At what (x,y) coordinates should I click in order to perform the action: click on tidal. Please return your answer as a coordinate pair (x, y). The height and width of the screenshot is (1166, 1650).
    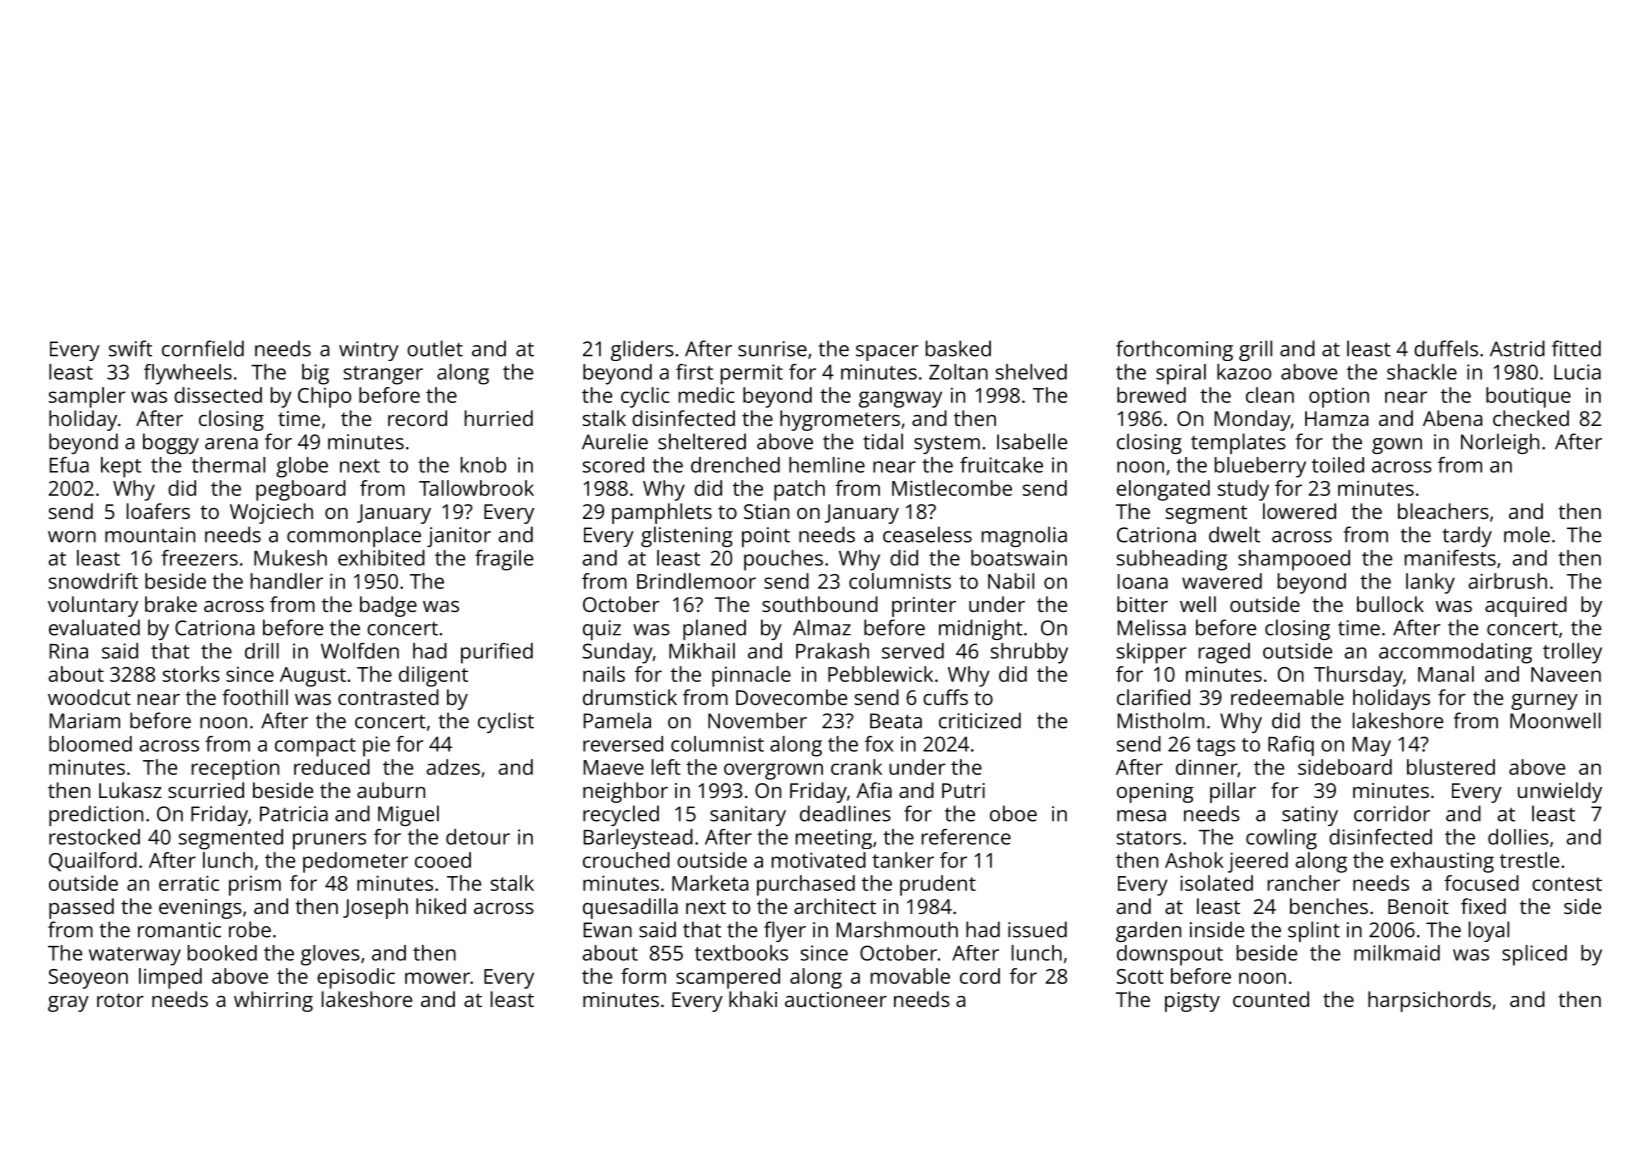
    Looking at the image, I should click on (883, 441).
